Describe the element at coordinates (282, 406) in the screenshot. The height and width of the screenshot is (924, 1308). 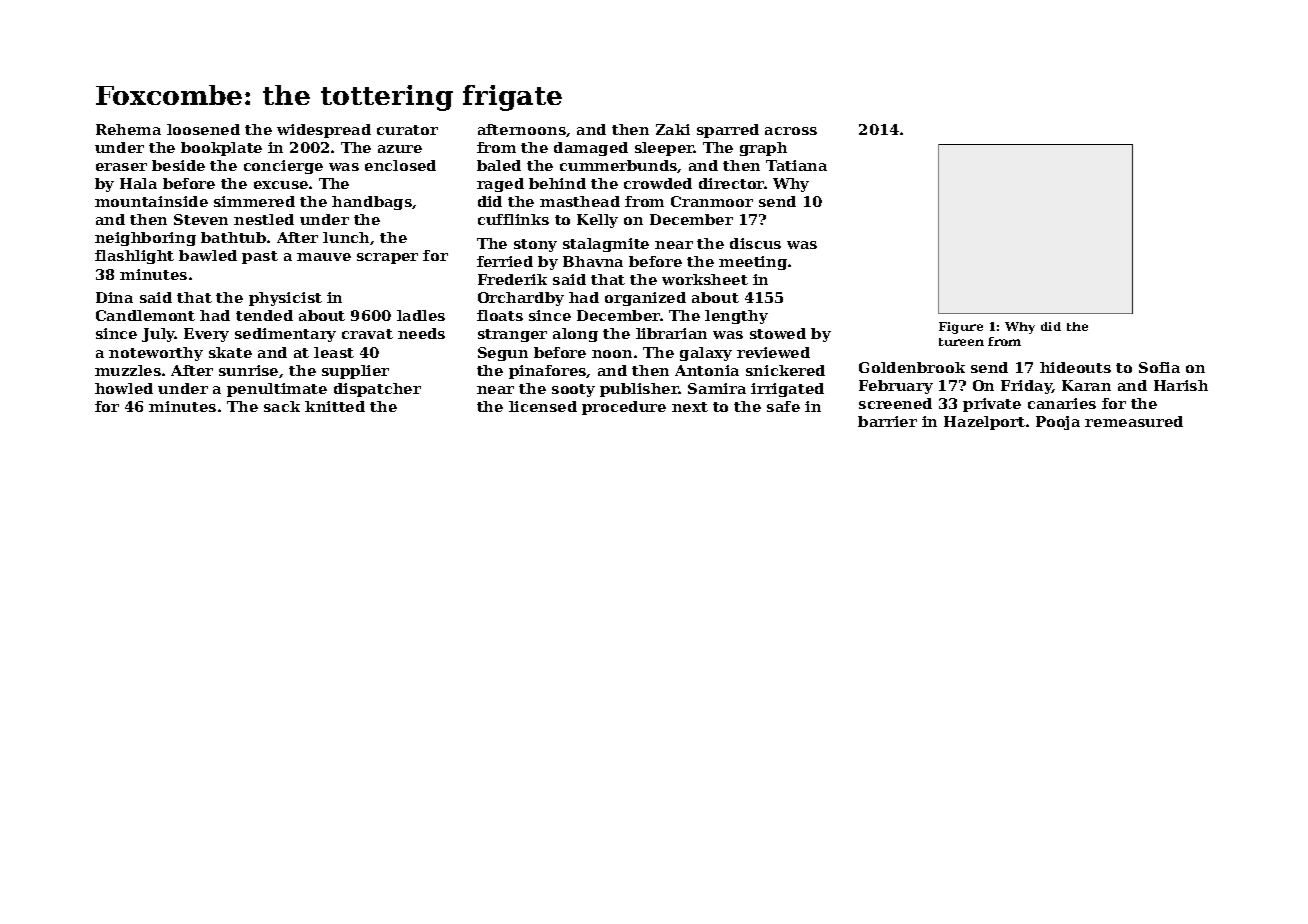
I see `sack` at that location.
